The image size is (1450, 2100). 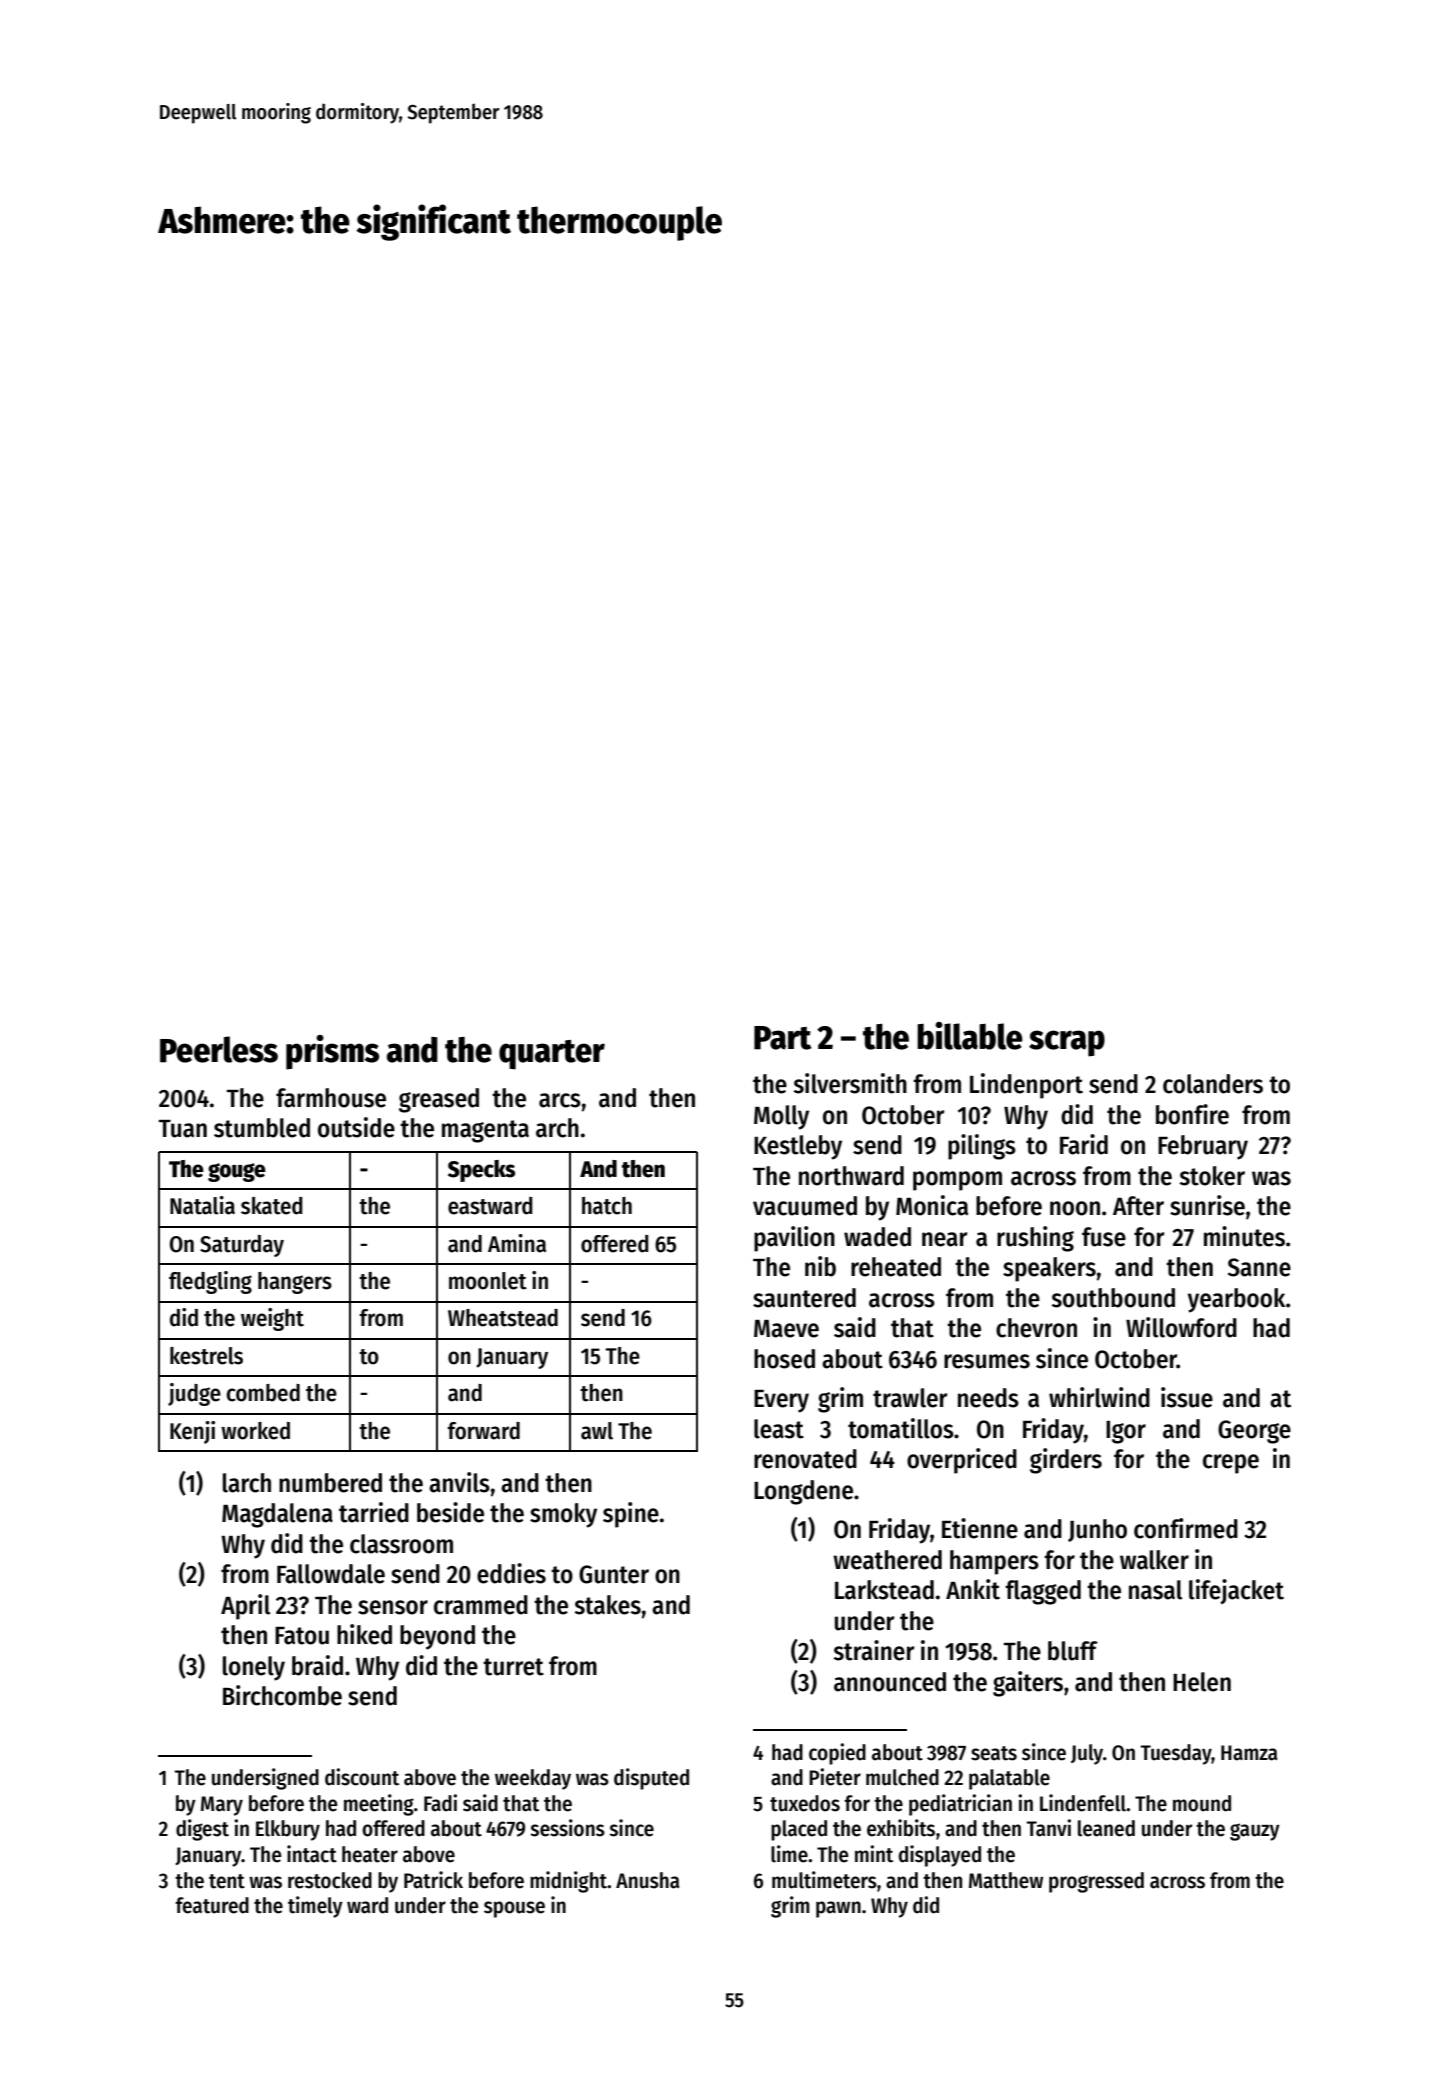 What do you see at coordinates (970, 1036) in the document?
I see `billable` at bounding box center [970, 1036].
